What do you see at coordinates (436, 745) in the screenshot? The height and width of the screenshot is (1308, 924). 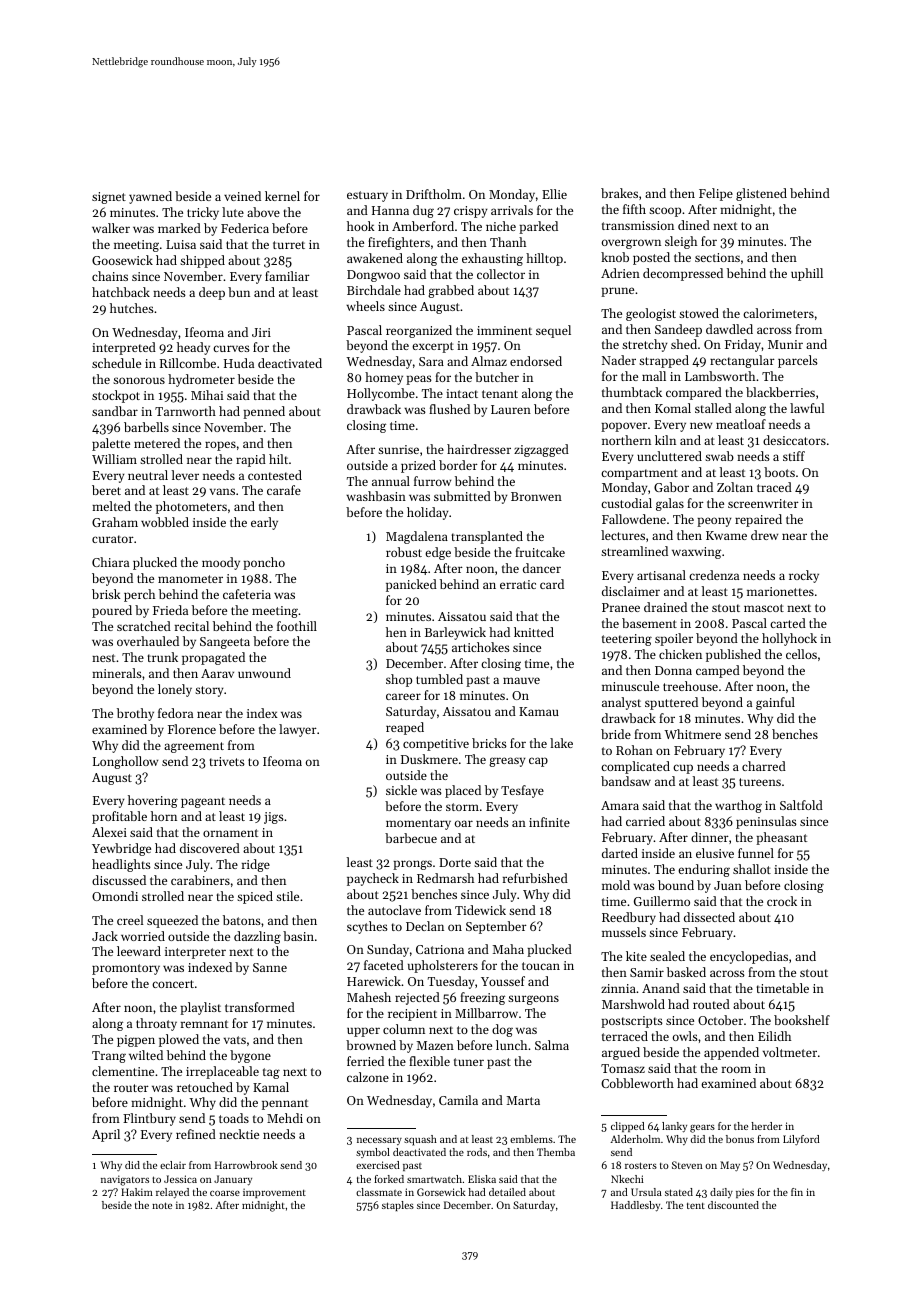 I see `competitive` at bounding box center [436, 745].
